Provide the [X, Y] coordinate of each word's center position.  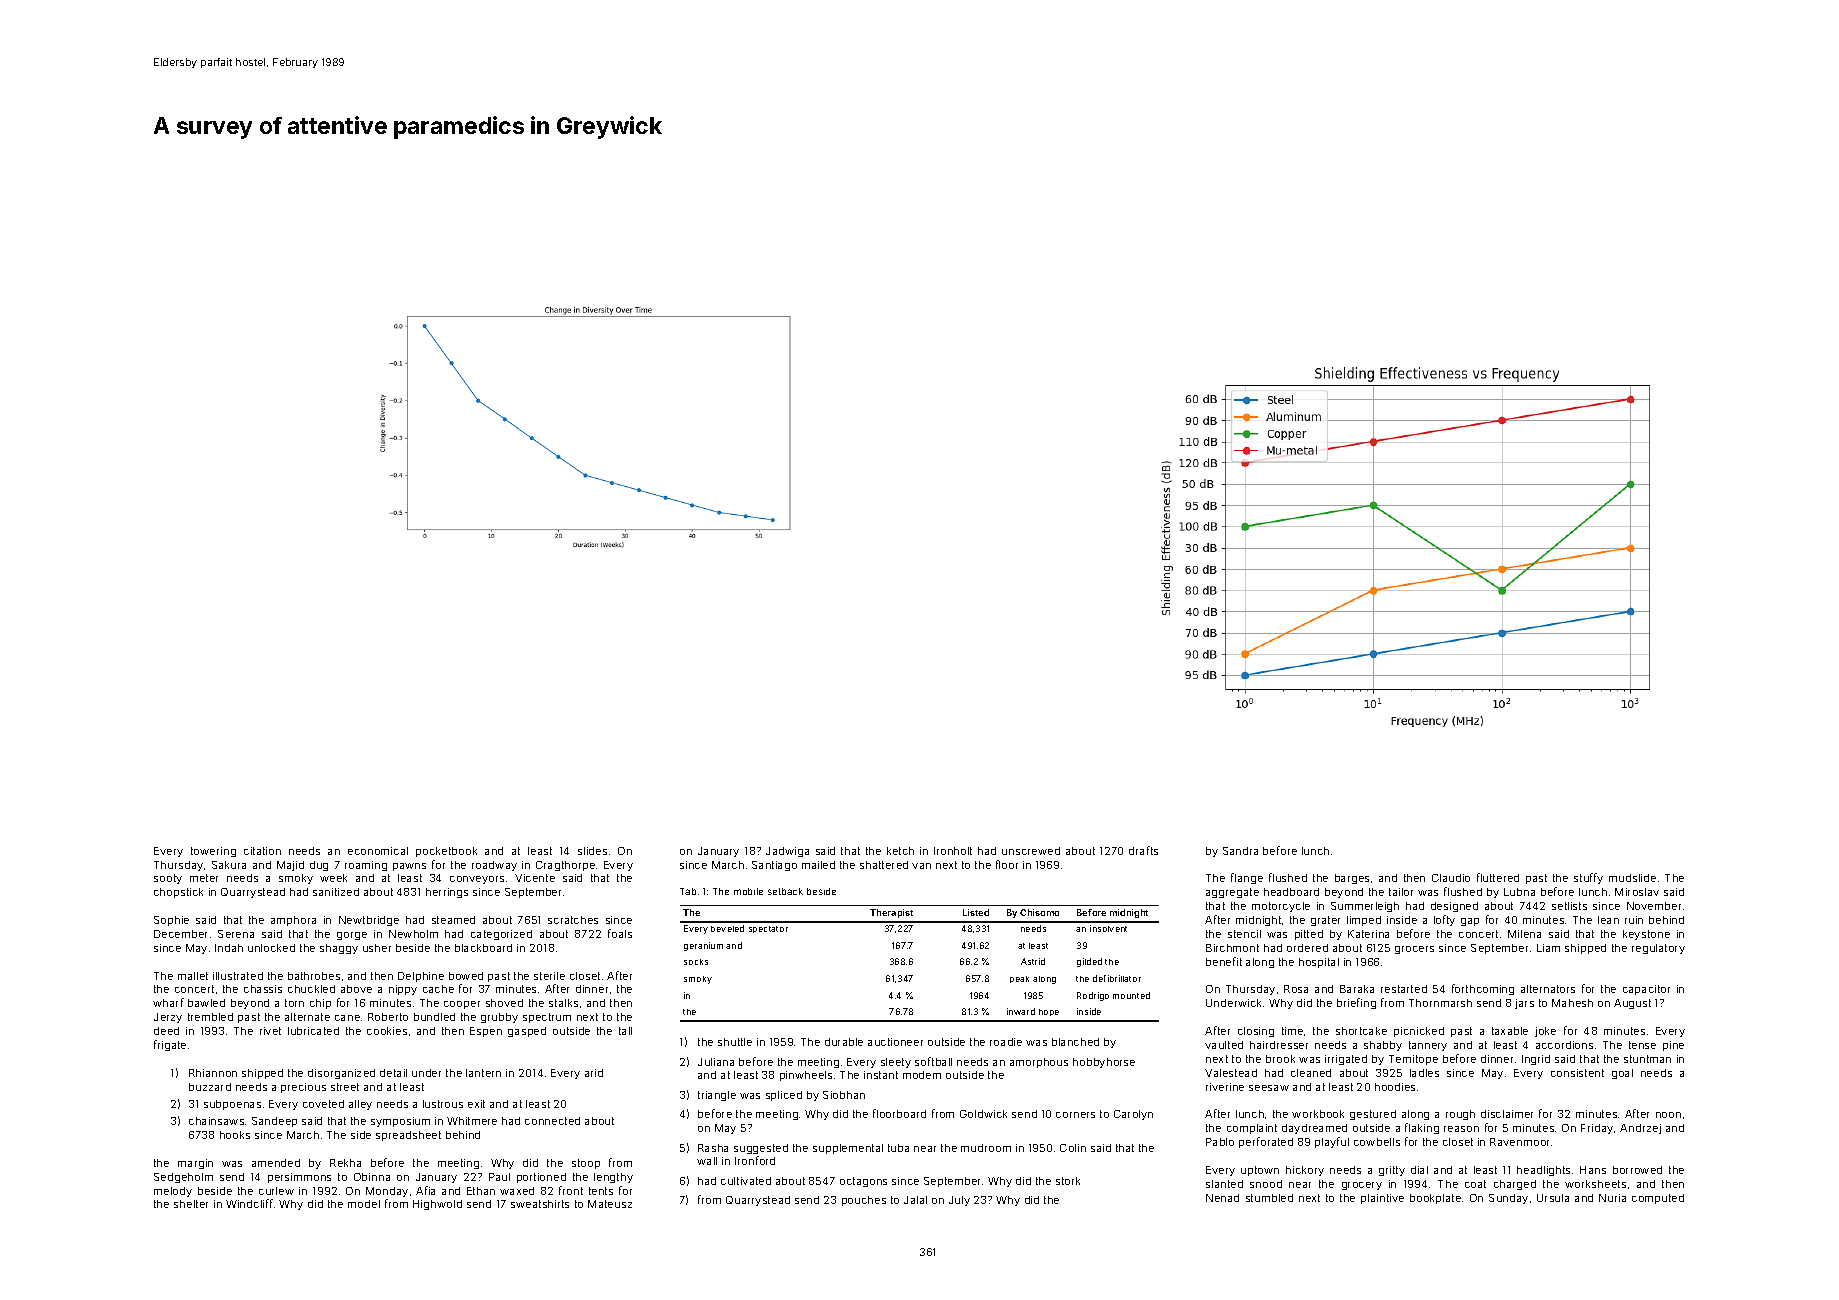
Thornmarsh [1440, 1003]
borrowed [1637, 1170]
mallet [193, 976]
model [364, 1204]
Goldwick [983, 1114]
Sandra [1240, 851]
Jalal [915, 1200]
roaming [366, 866]
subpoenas [232, 1105]
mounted [1131, 995]
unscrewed [1031, 851]
